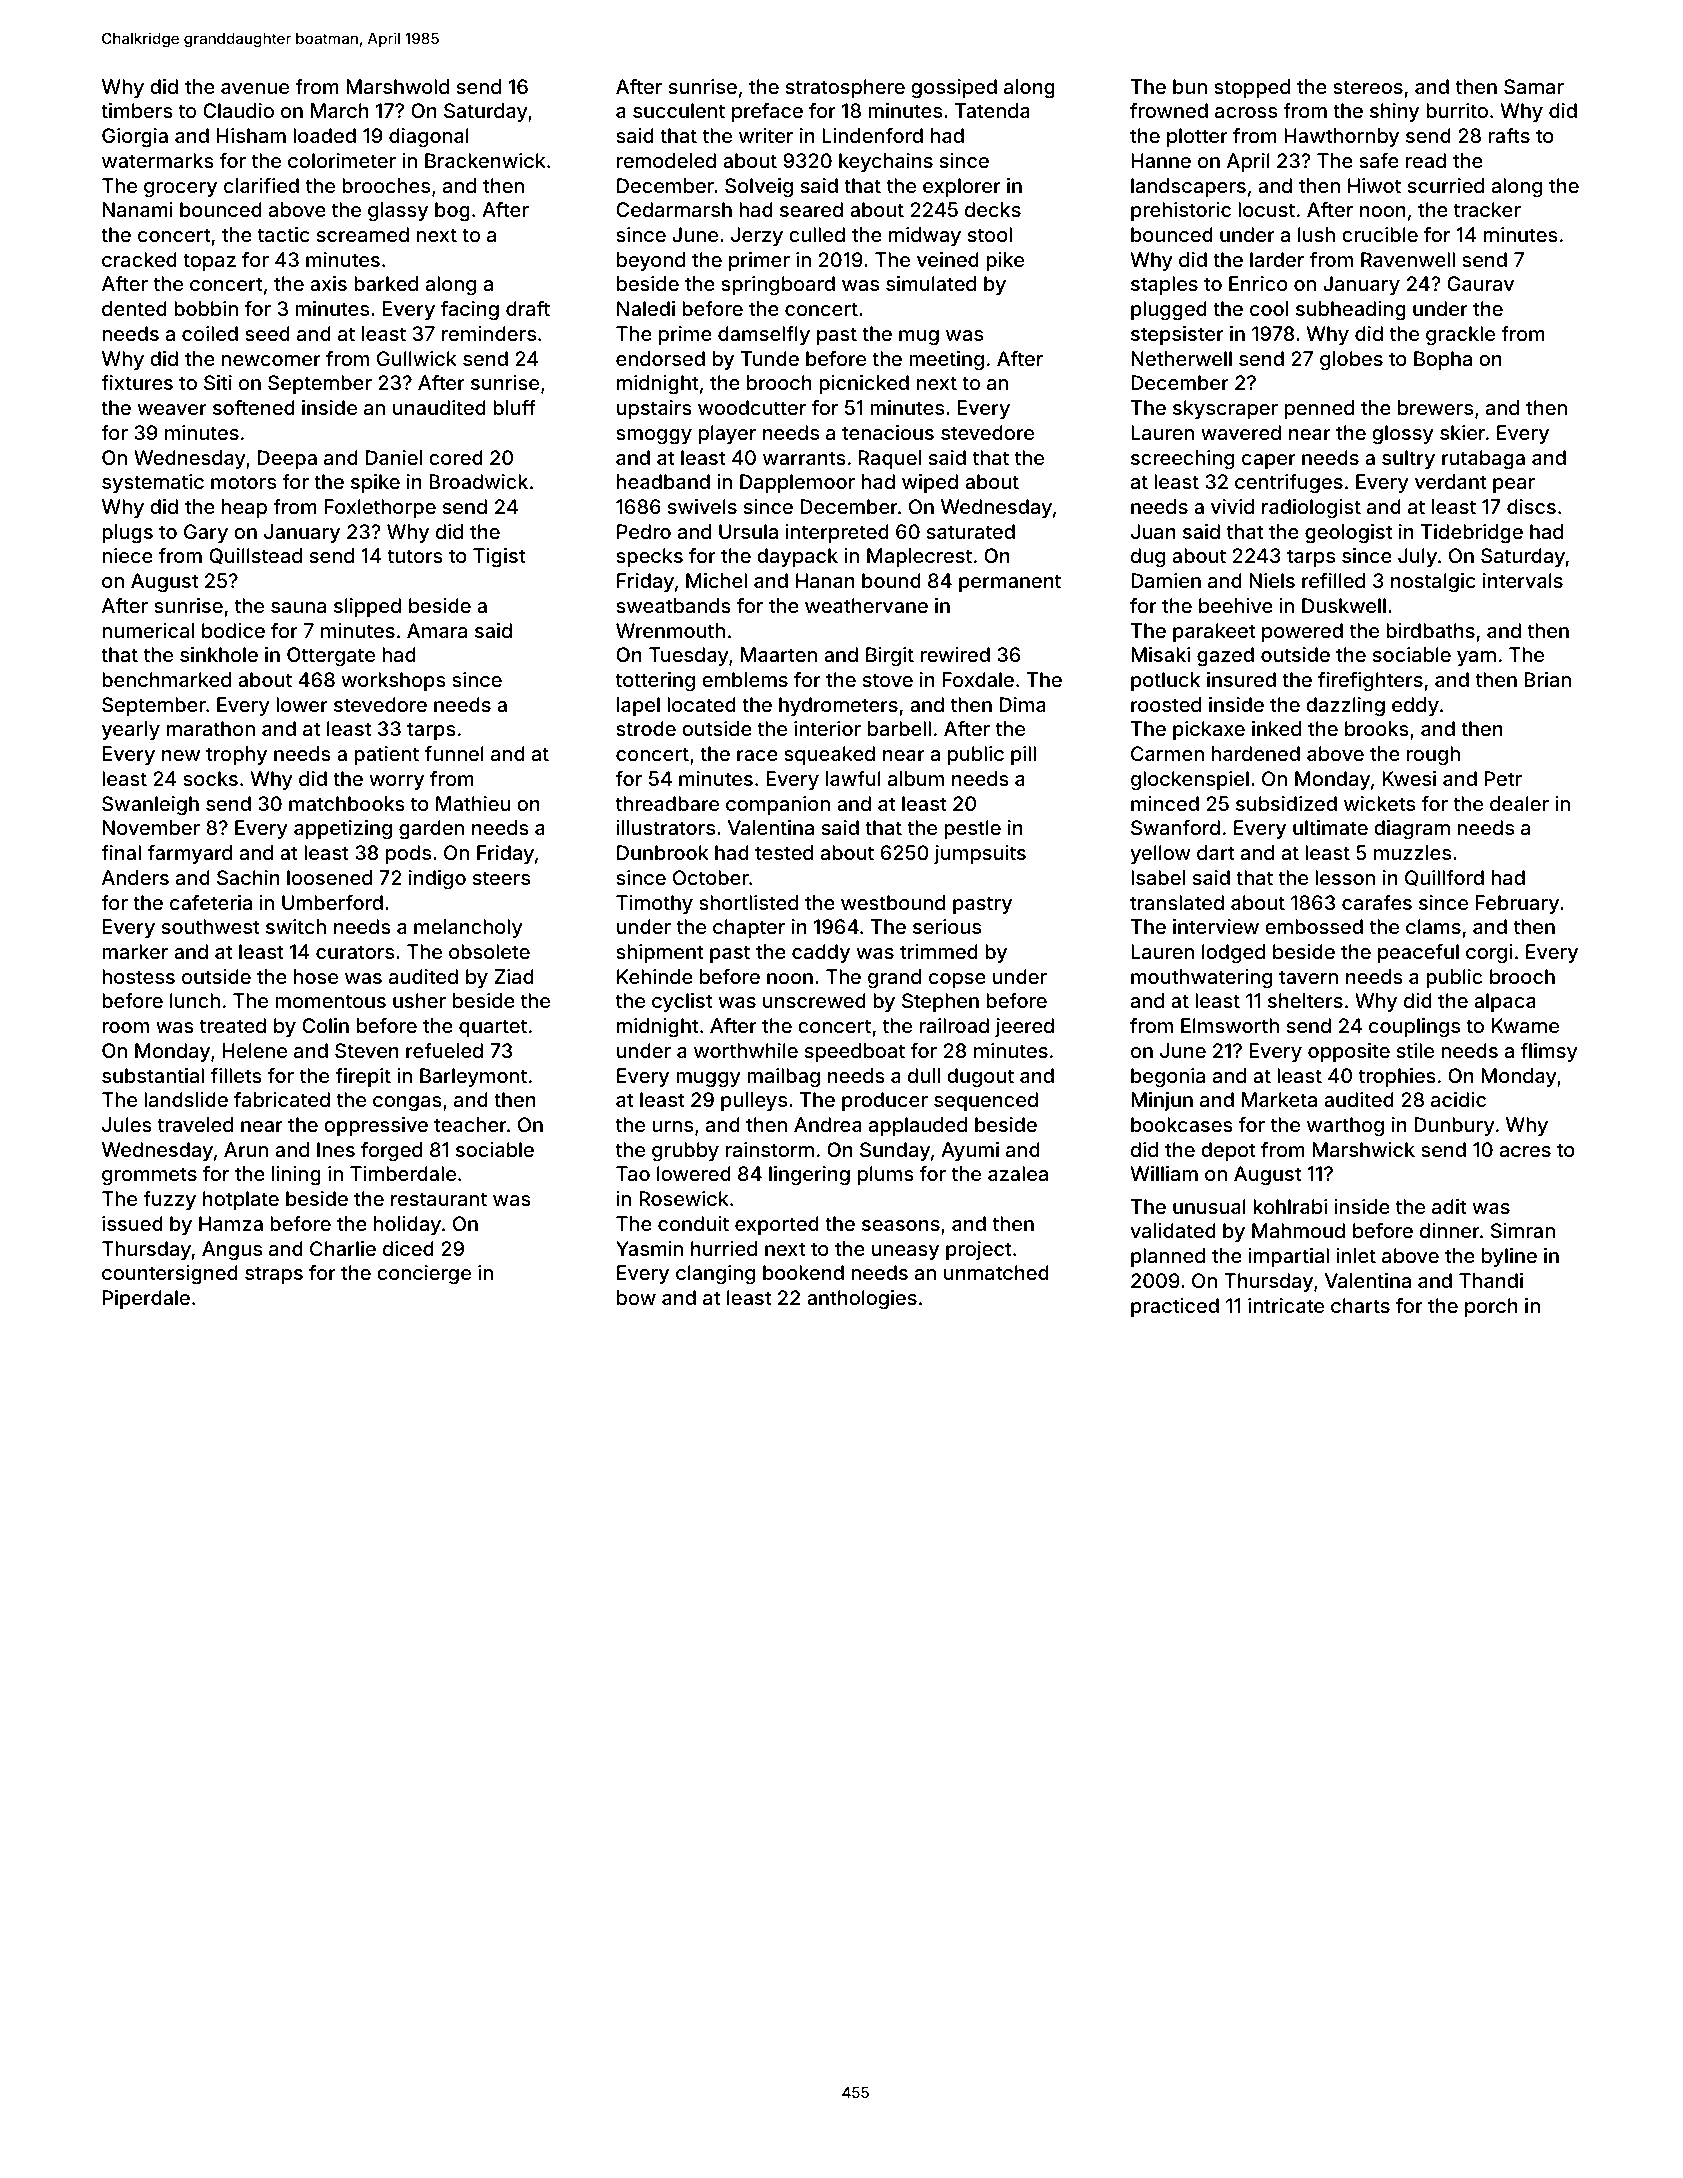  What do you see at coordinates (1308, 977) in the document?
I see `tavern` at bounding box center [1308, 977].
